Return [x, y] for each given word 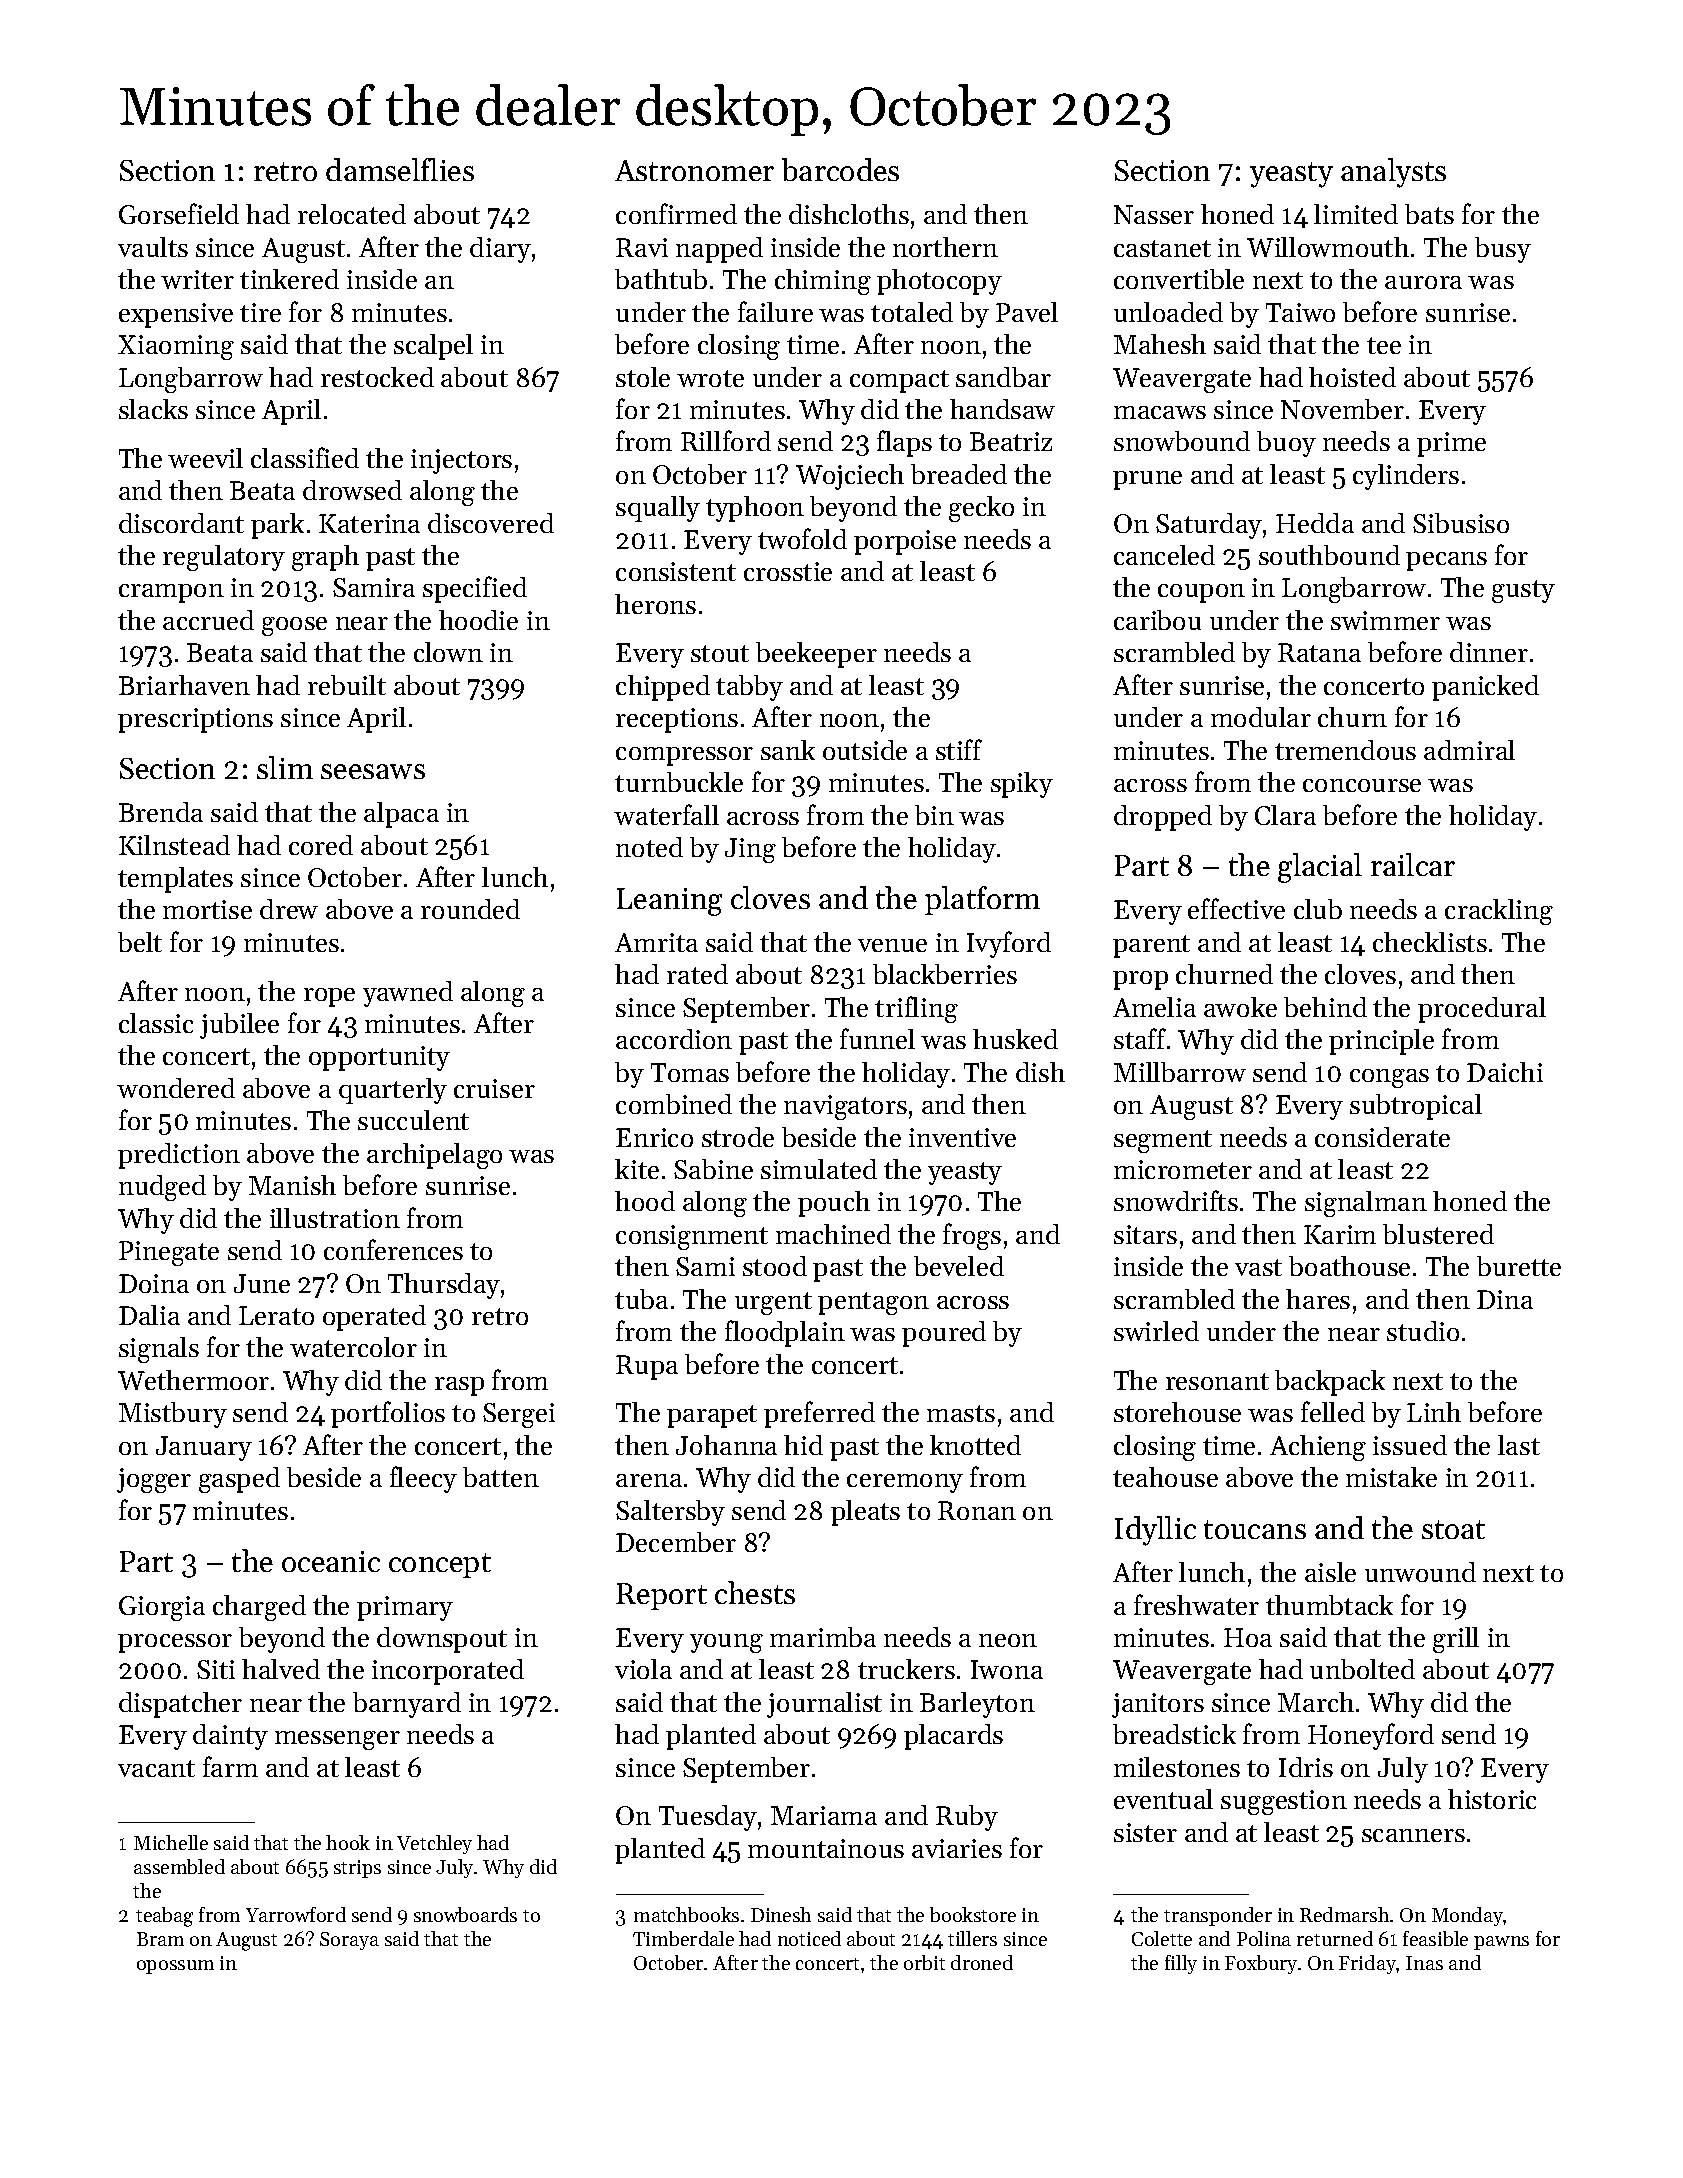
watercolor [353, 1347]
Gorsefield [179, 213]
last [1519, 1445]
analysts [1393, 173]
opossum [175, 1967]
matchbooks [686, 1914]
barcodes [840, 169]
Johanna [726, 1445]
